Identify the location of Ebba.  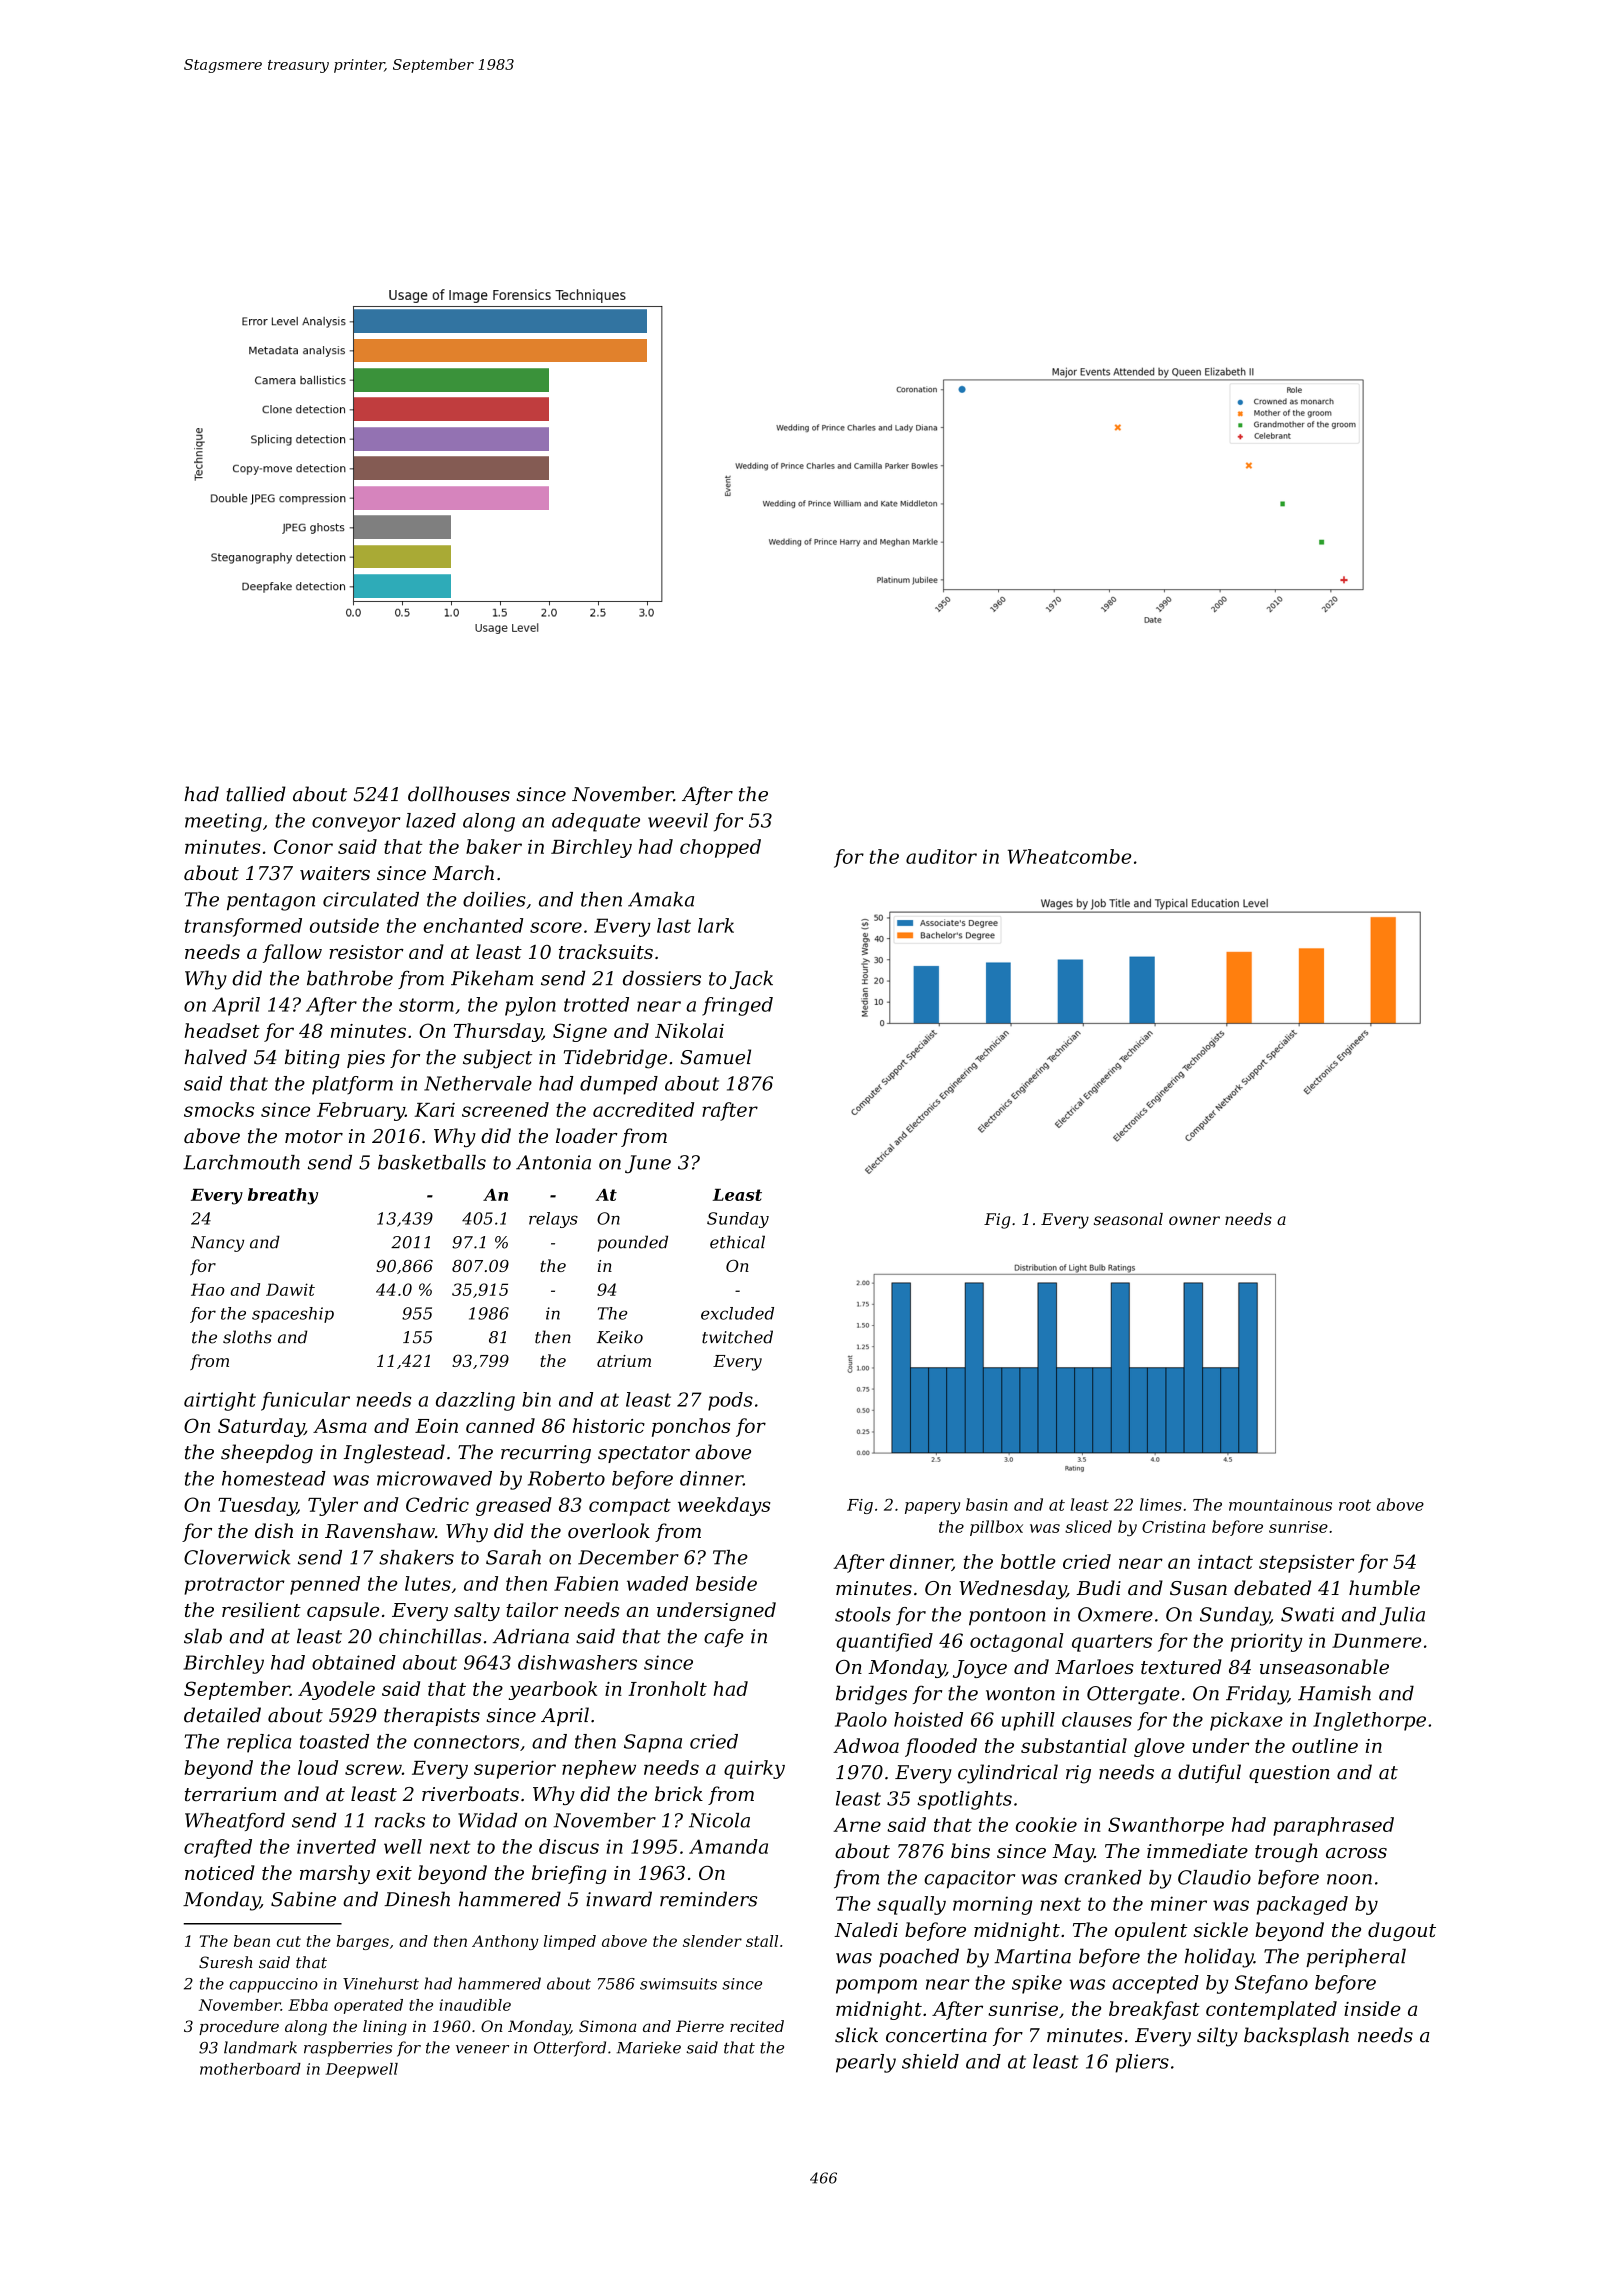
(308, 2005).
